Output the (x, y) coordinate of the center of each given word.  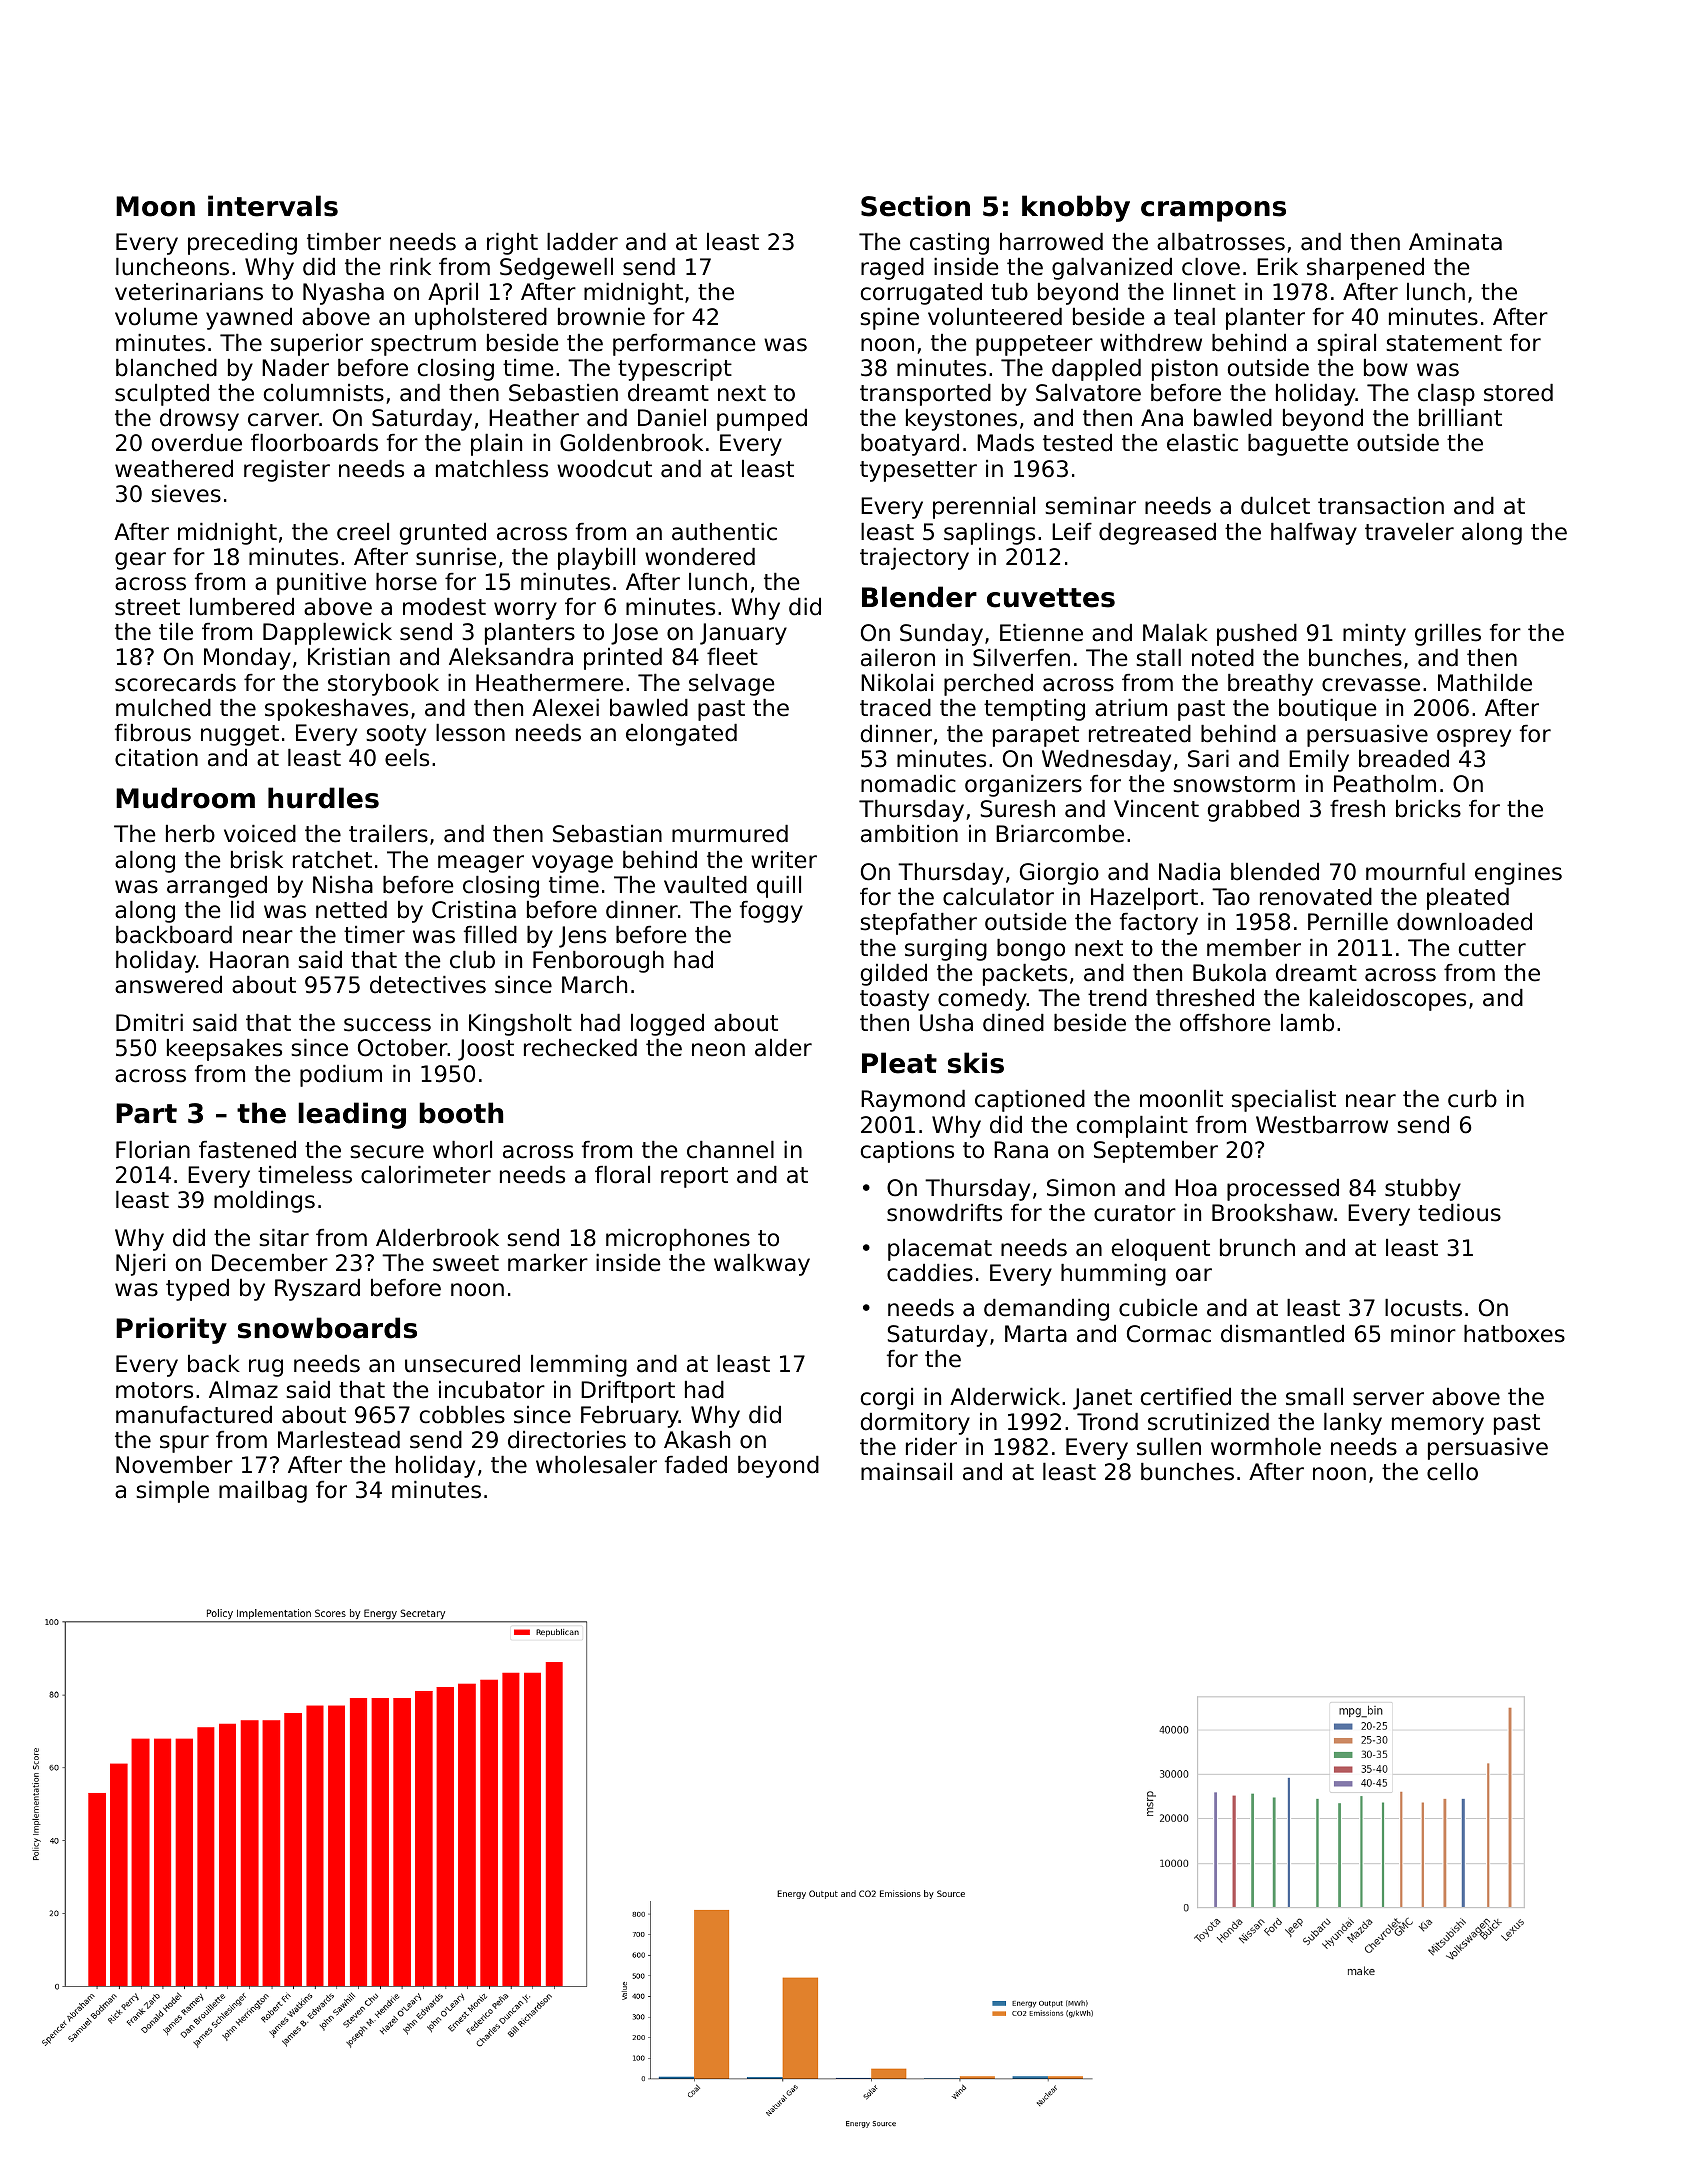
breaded (1404, 759)
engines (1518, 874)
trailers (388, 834)
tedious (1459, 1213)
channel (730, 1150)
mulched (163, 708)
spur (184, 1444)
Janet (1102, 1399)
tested (1077, 443)
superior (317, 345)
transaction (1381, 506)
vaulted (705, 885)
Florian (153, 1150)
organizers (1023, 786)
